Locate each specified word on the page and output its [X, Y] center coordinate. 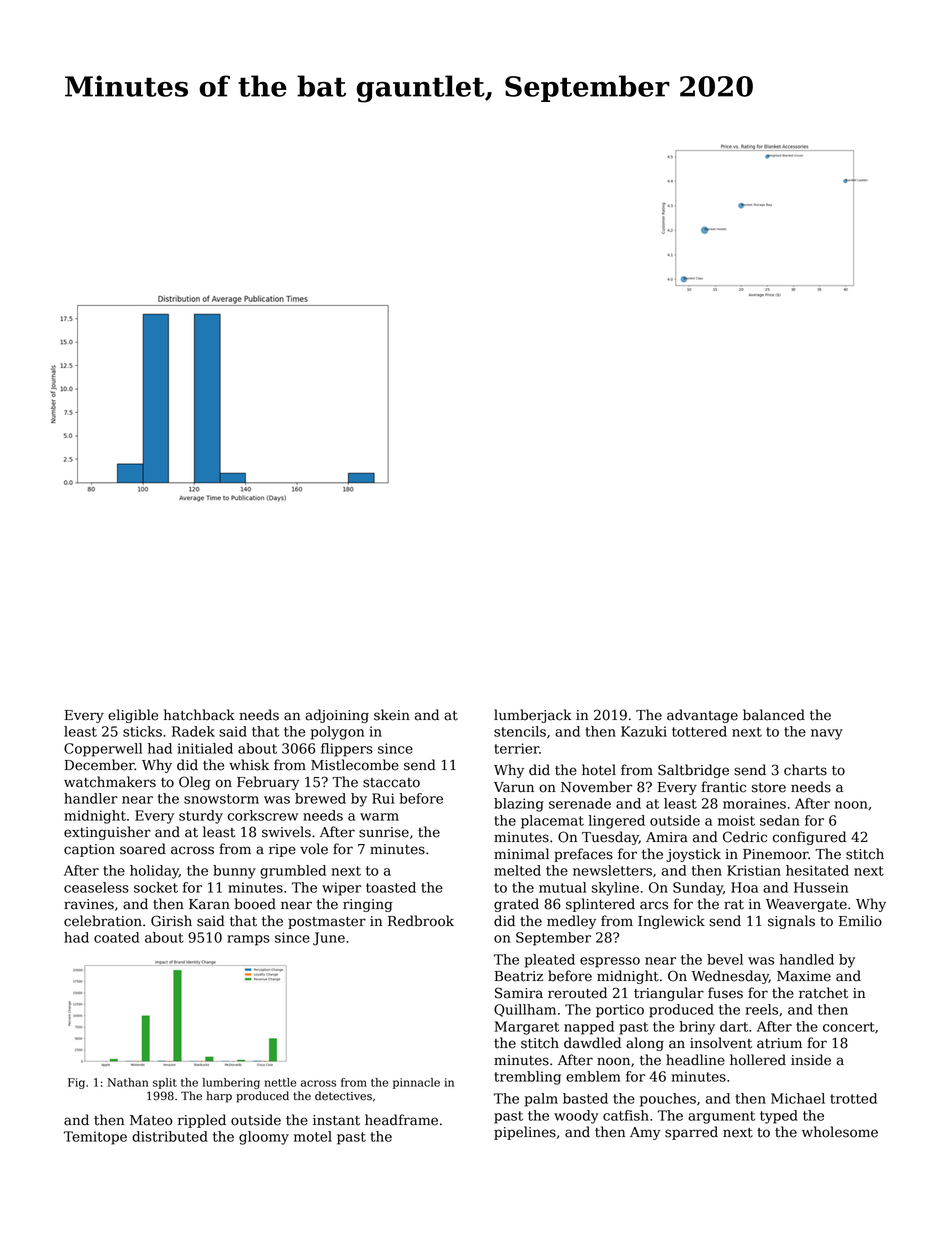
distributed [170, 1136]
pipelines [525, 1133]
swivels [286, 832]
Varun [514, 787]
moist [736, 820]
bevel [725, 959]
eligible [133, 716]
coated [116, 937]
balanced [774, 715]
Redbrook [421, 921]
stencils [520, 731]
